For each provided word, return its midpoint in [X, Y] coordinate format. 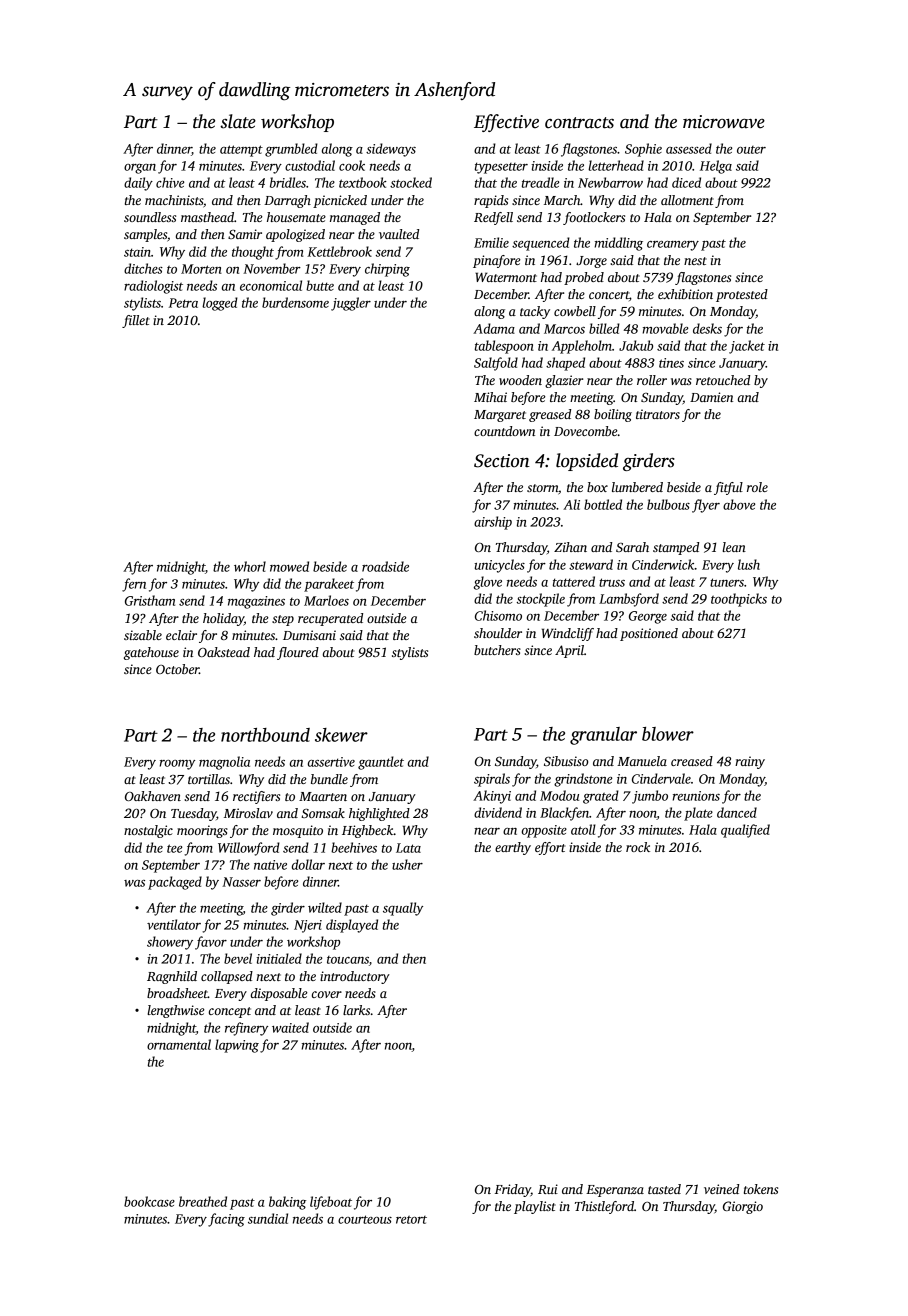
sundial [268, 1218]
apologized [295, 235]
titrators [658, 414]
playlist [535, 1207]
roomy [177, 765]
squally [403, 909]
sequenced [541, 244]
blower [668, 734]
